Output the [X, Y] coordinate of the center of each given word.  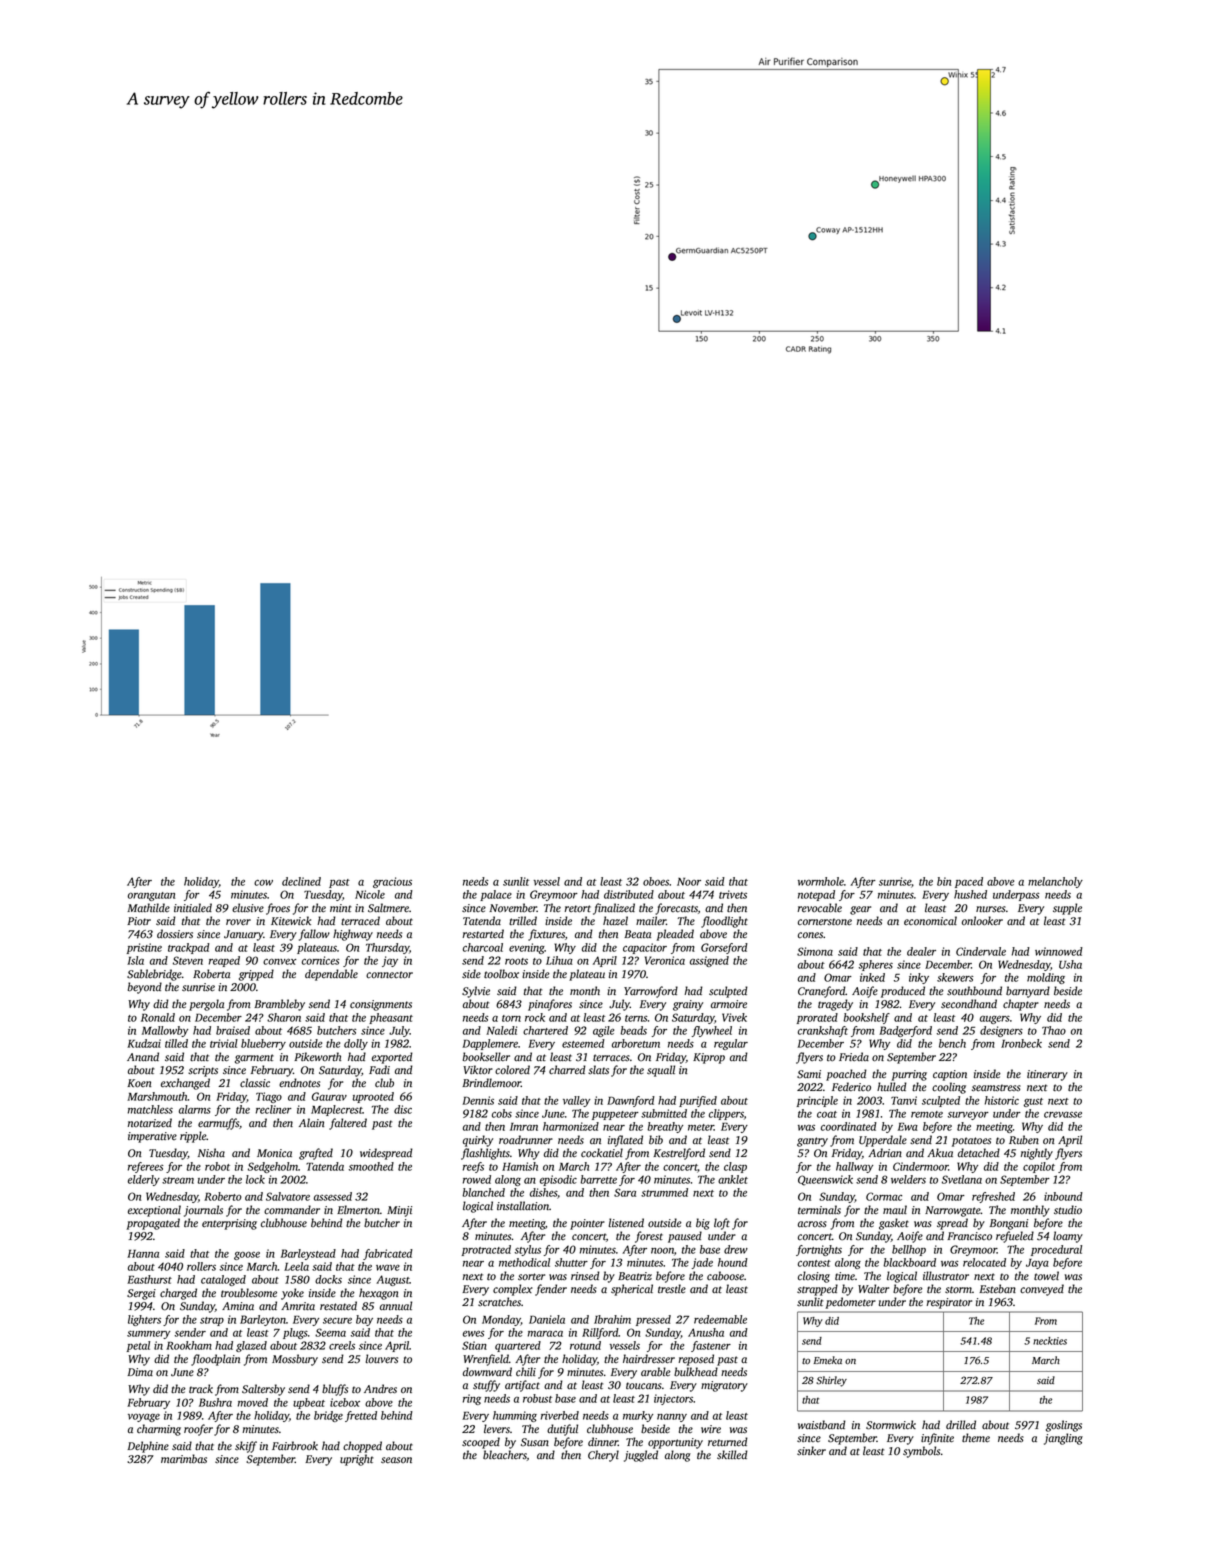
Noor [689, 882]
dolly [356, 1044]
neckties [1050, 1341]
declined [301, 881]
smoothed [371, 1166]
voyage [144, 1417]
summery [148, 1334]
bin [944, 881]
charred [567, 1070]
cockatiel [602, 1153]
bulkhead [696, 1372]
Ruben [1024, 1140]
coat [827, 1114]
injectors [673, 1399]
